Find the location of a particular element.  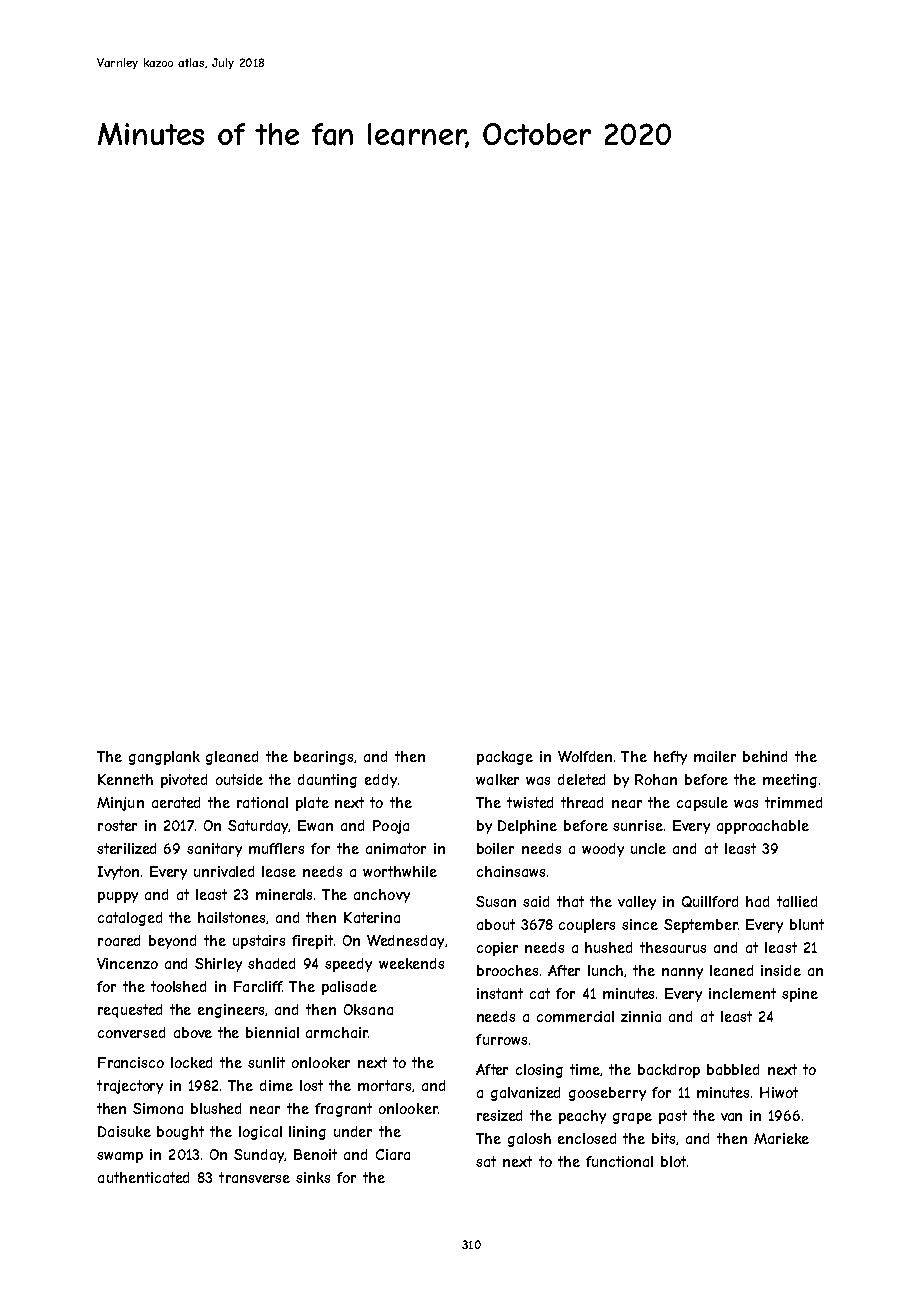

aerated is located at coordinates (176, 802).
